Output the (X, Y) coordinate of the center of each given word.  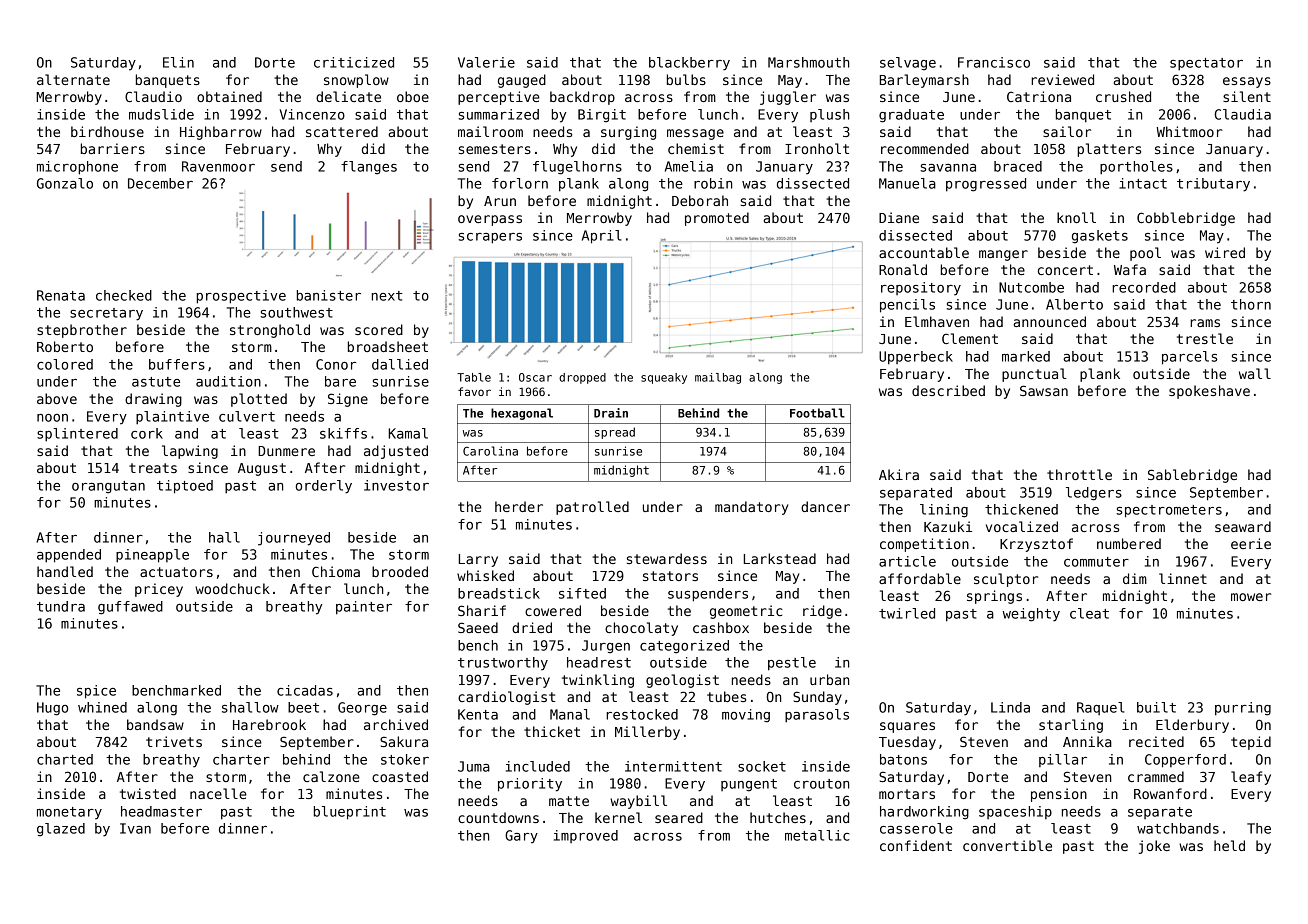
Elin (178, 62)
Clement (970, 338)
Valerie (486, 62)
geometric (746, 612)
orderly (323, 487)
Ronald (903, 269)
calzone (331, 776)
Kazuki (948, 526)
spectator (1206, 64)
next (387, 296)
